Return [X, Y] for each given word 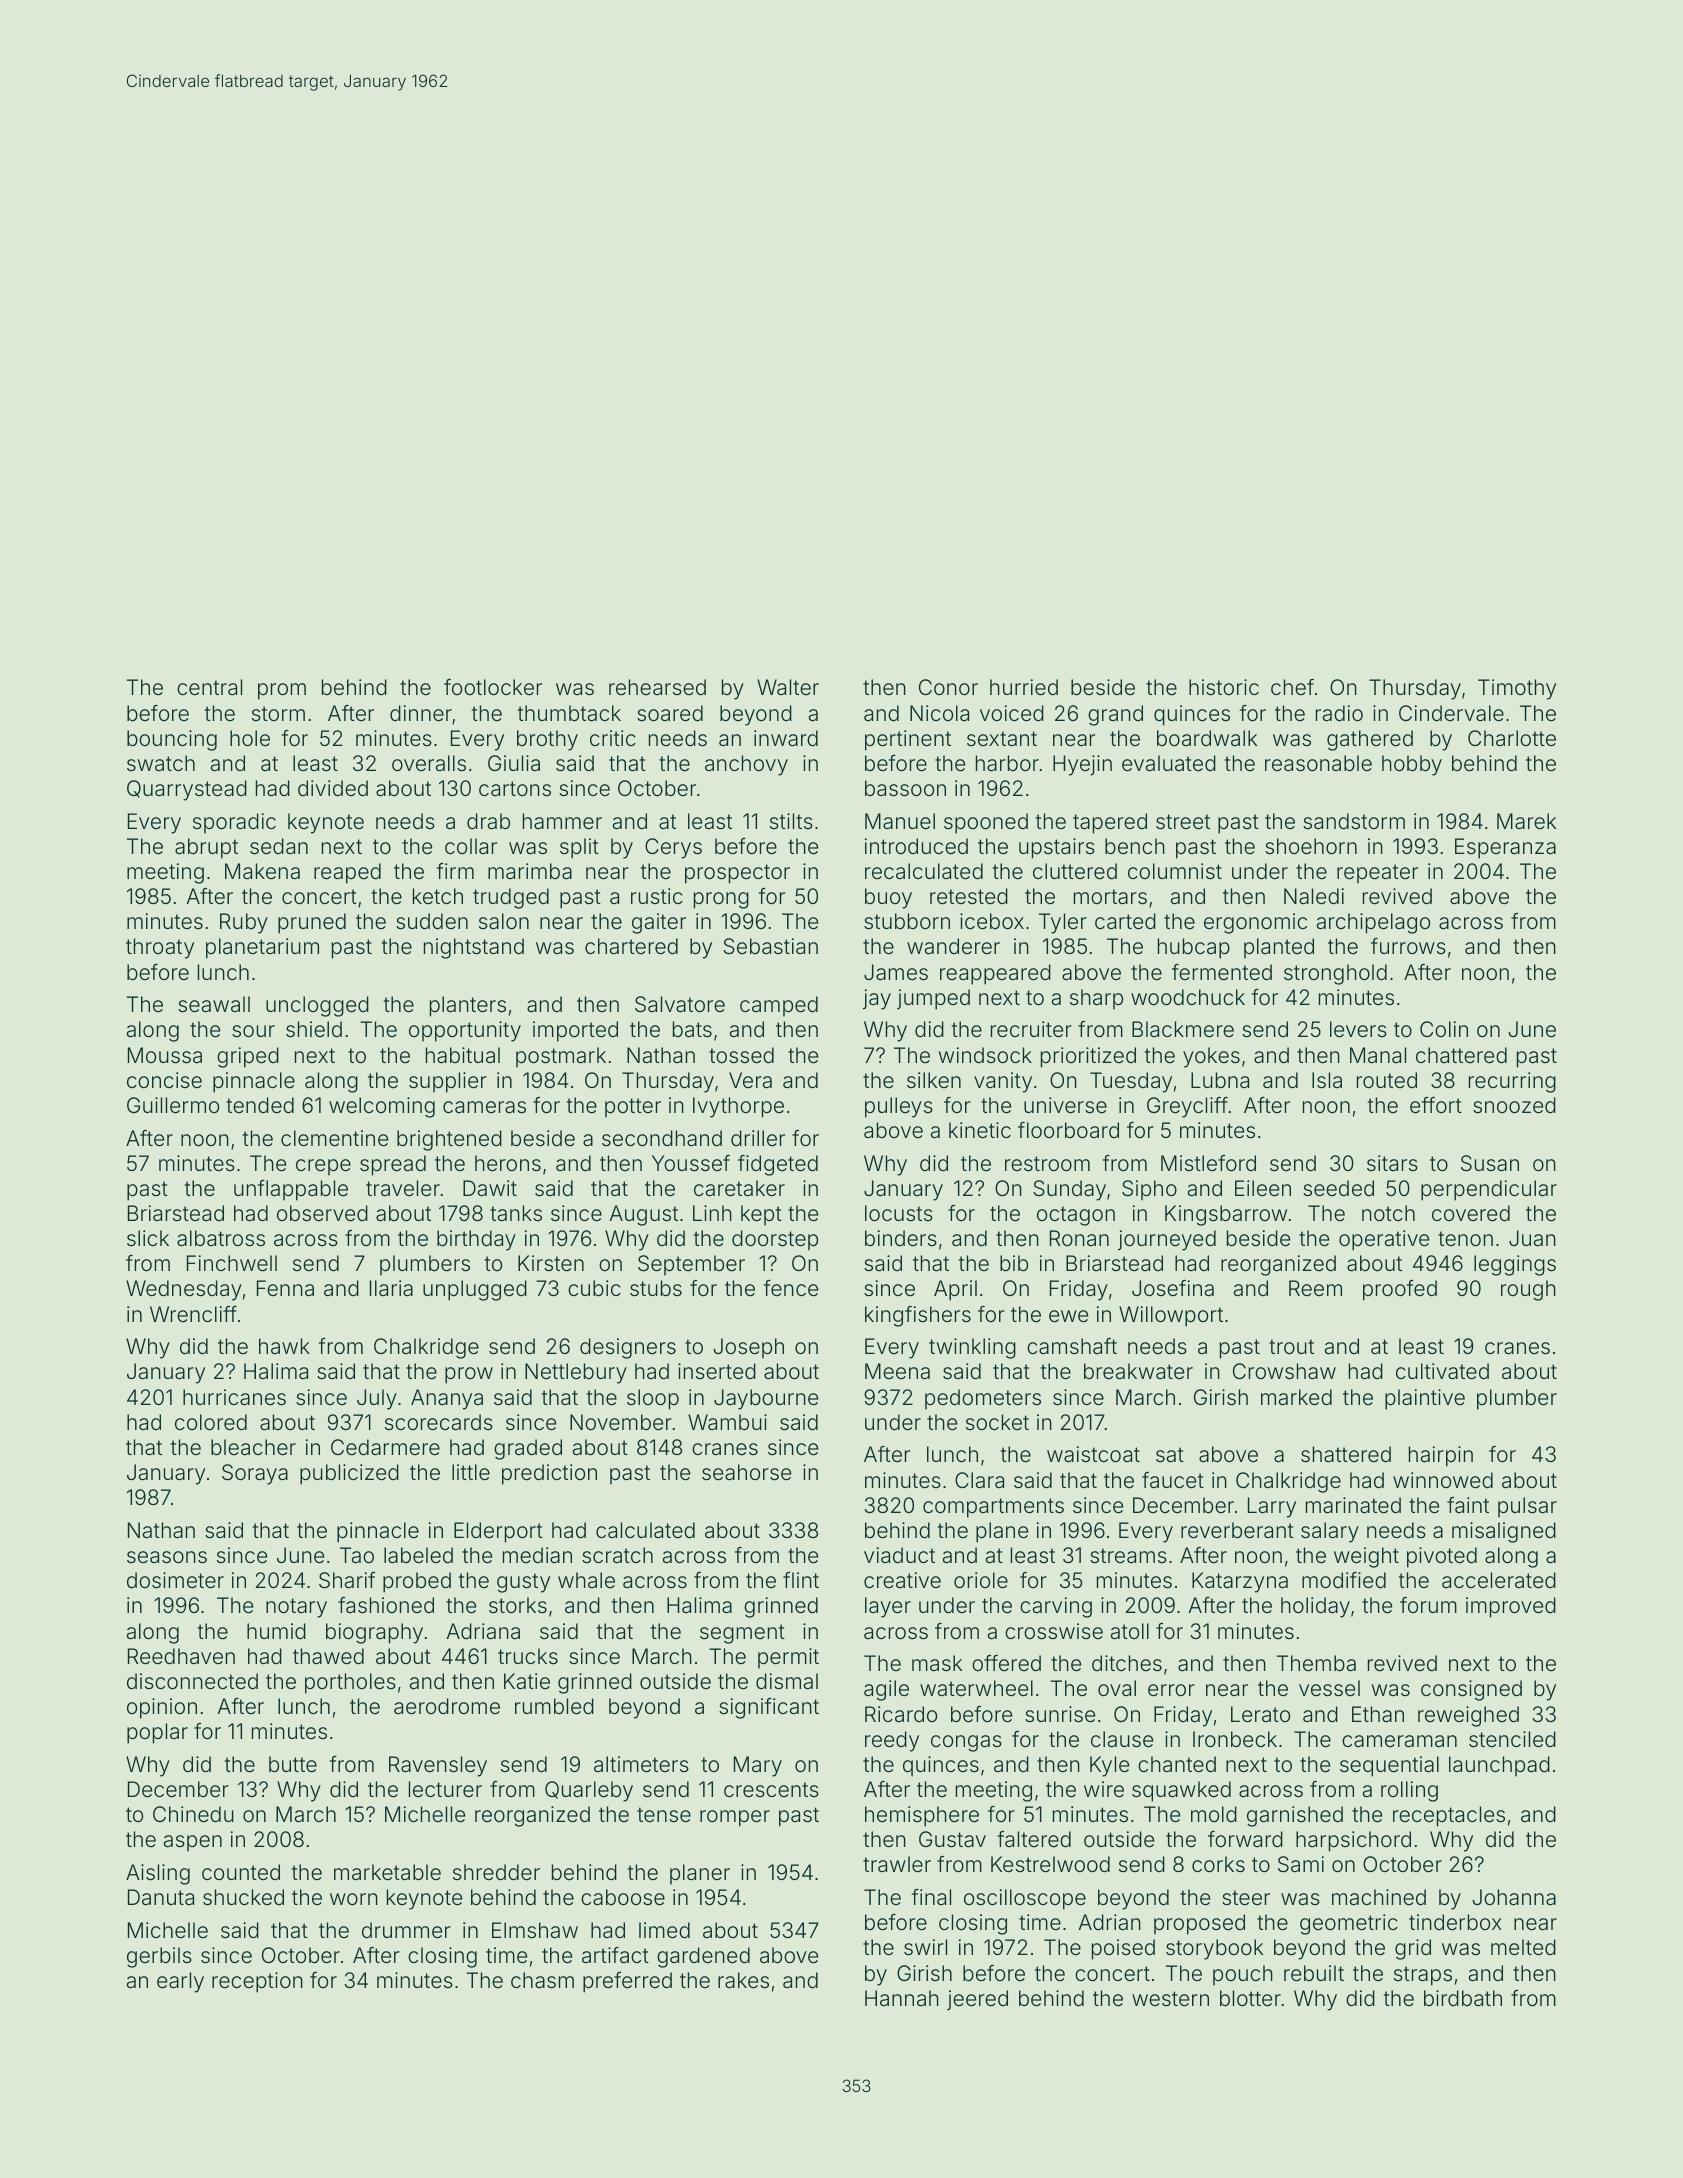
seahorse [746, 1472]
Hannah [902, 1998]
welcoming [382, 1107]
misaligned [1504, 1532]
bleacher [253, 1447]
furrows [1408, 946]
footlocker [493, 687]
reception [257, 1982]
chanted [1177, 1764]
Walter [788, 687]
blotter [1250, 1998]
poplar [157, 1733]
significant [769, 1708]
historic [1224, 687]
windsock [985, 1055]
